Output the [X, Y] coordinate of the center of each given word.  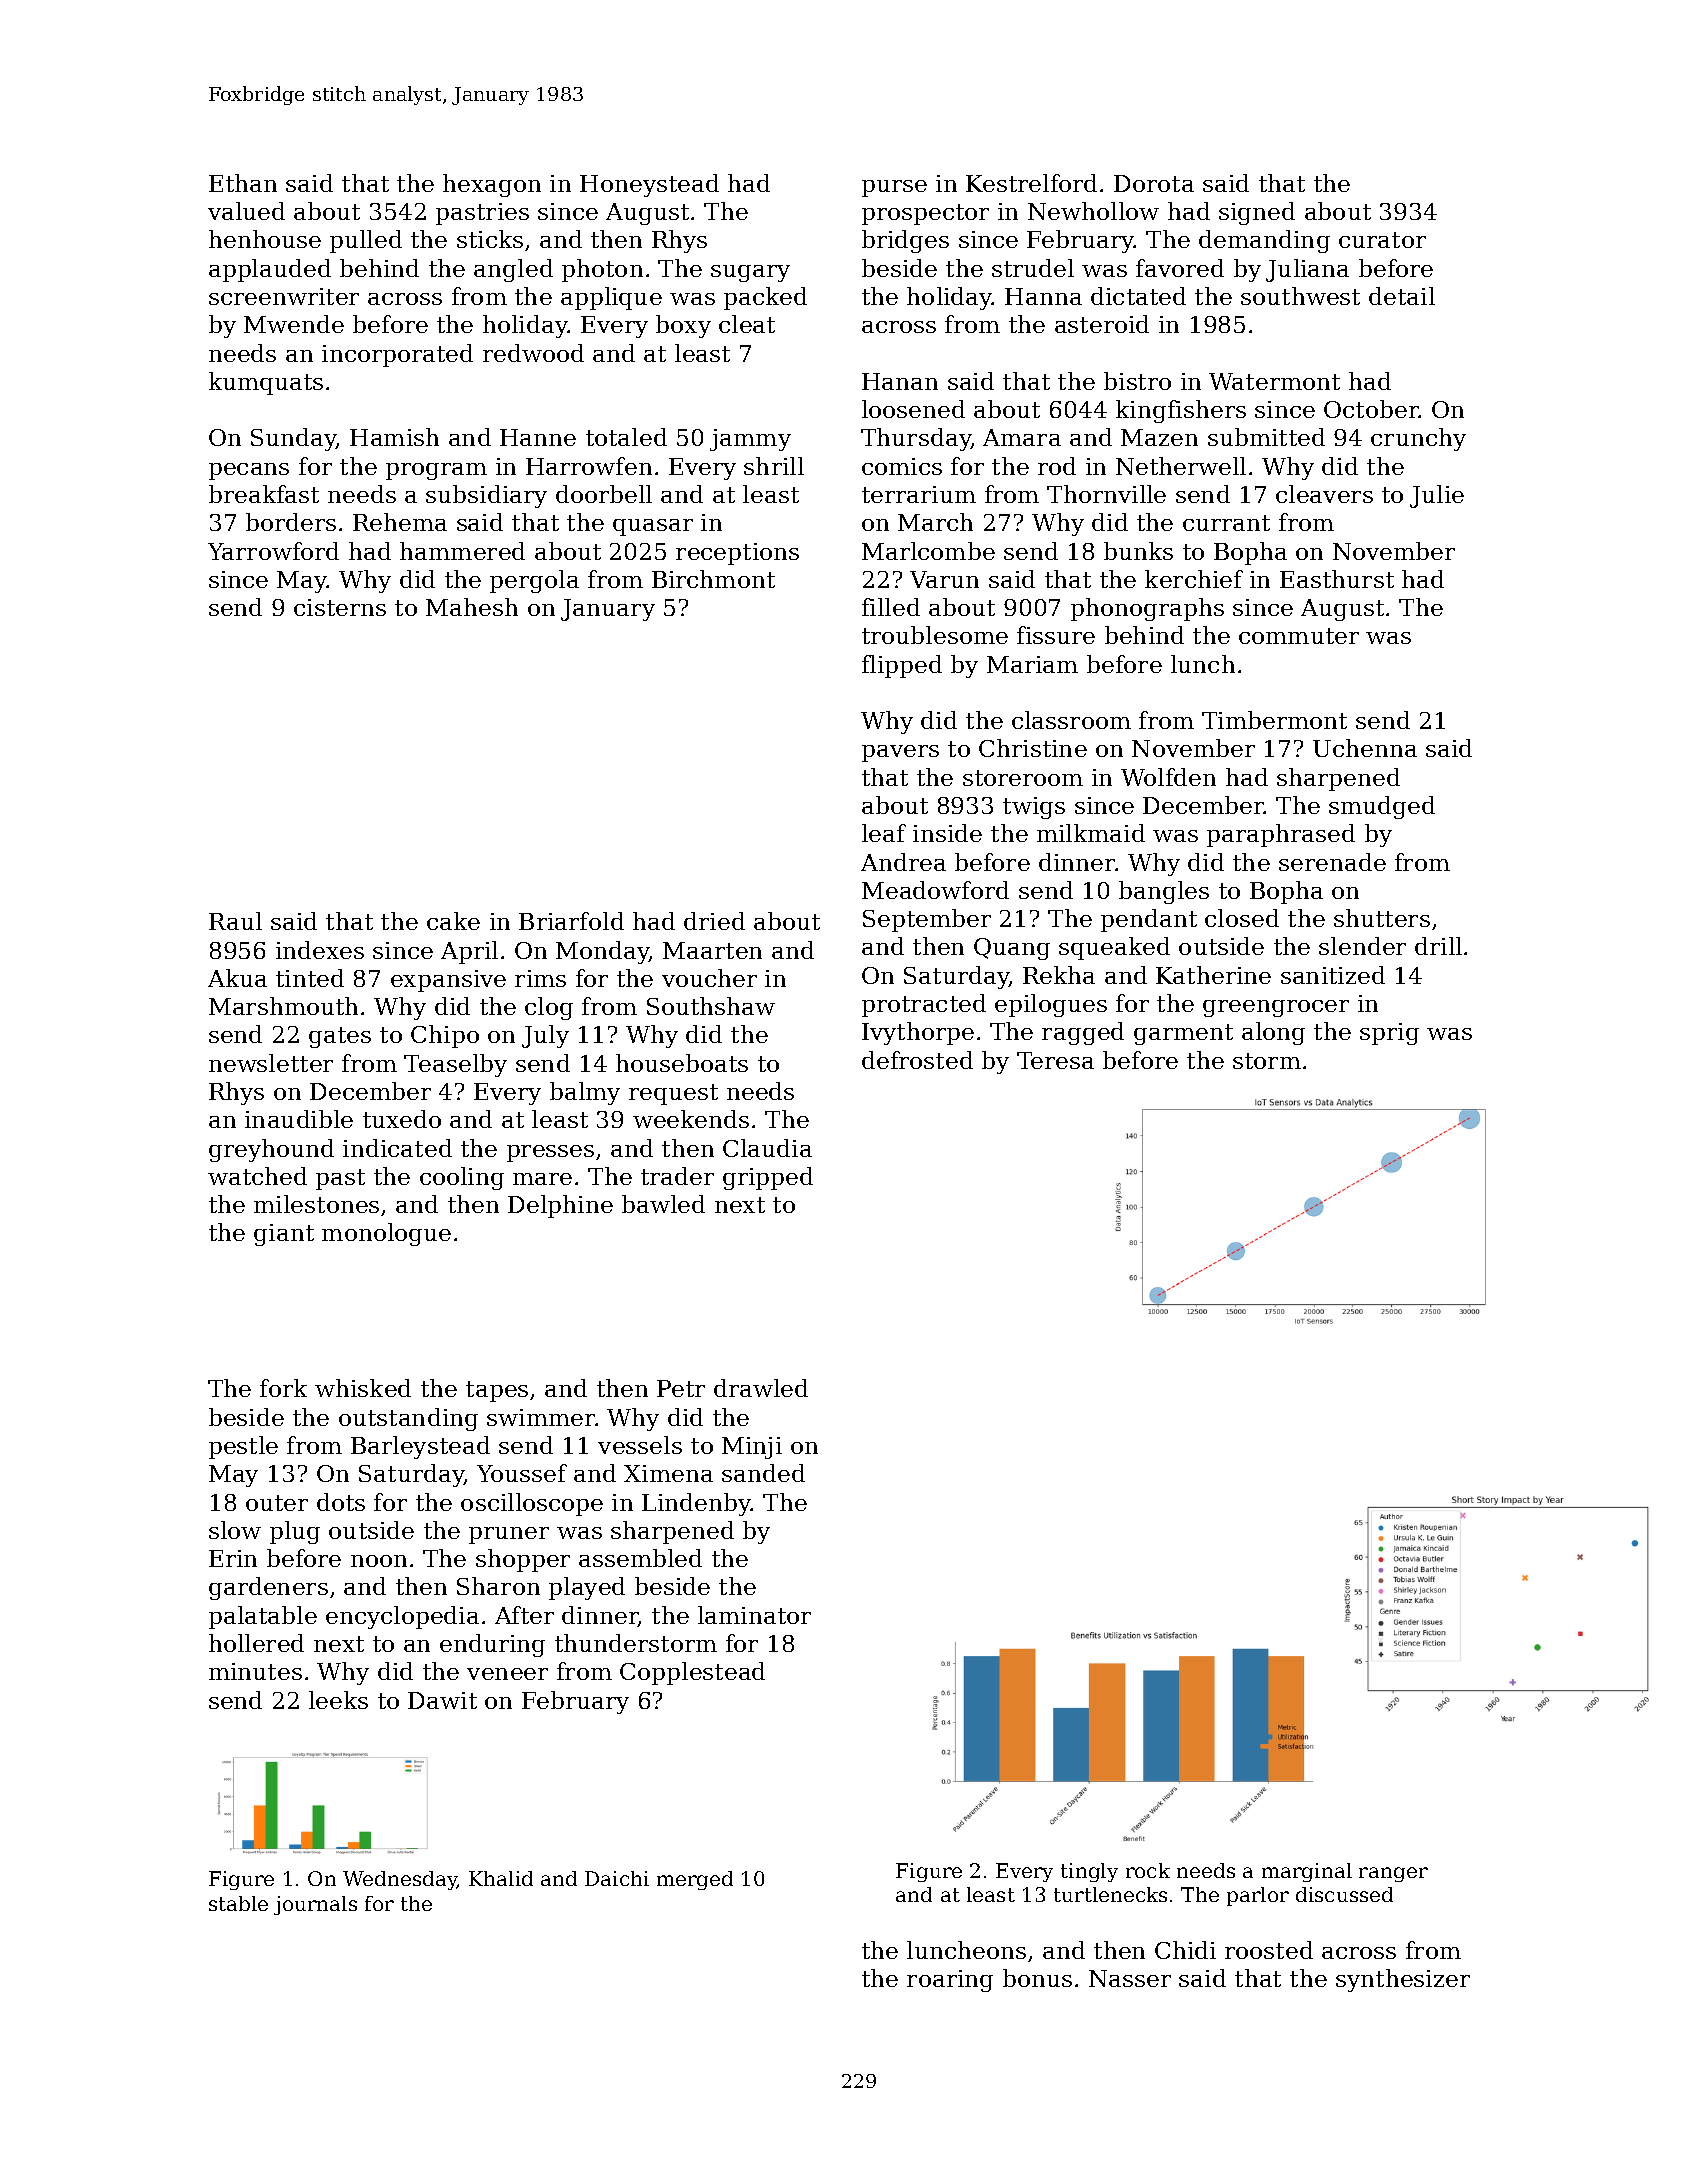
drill [1438, 946]
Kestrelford [1031, 183]
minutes [255, 1671]
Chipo [445, 1036]
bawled [663, 1204]
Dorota [1154, 183]
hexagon [492, 185]
